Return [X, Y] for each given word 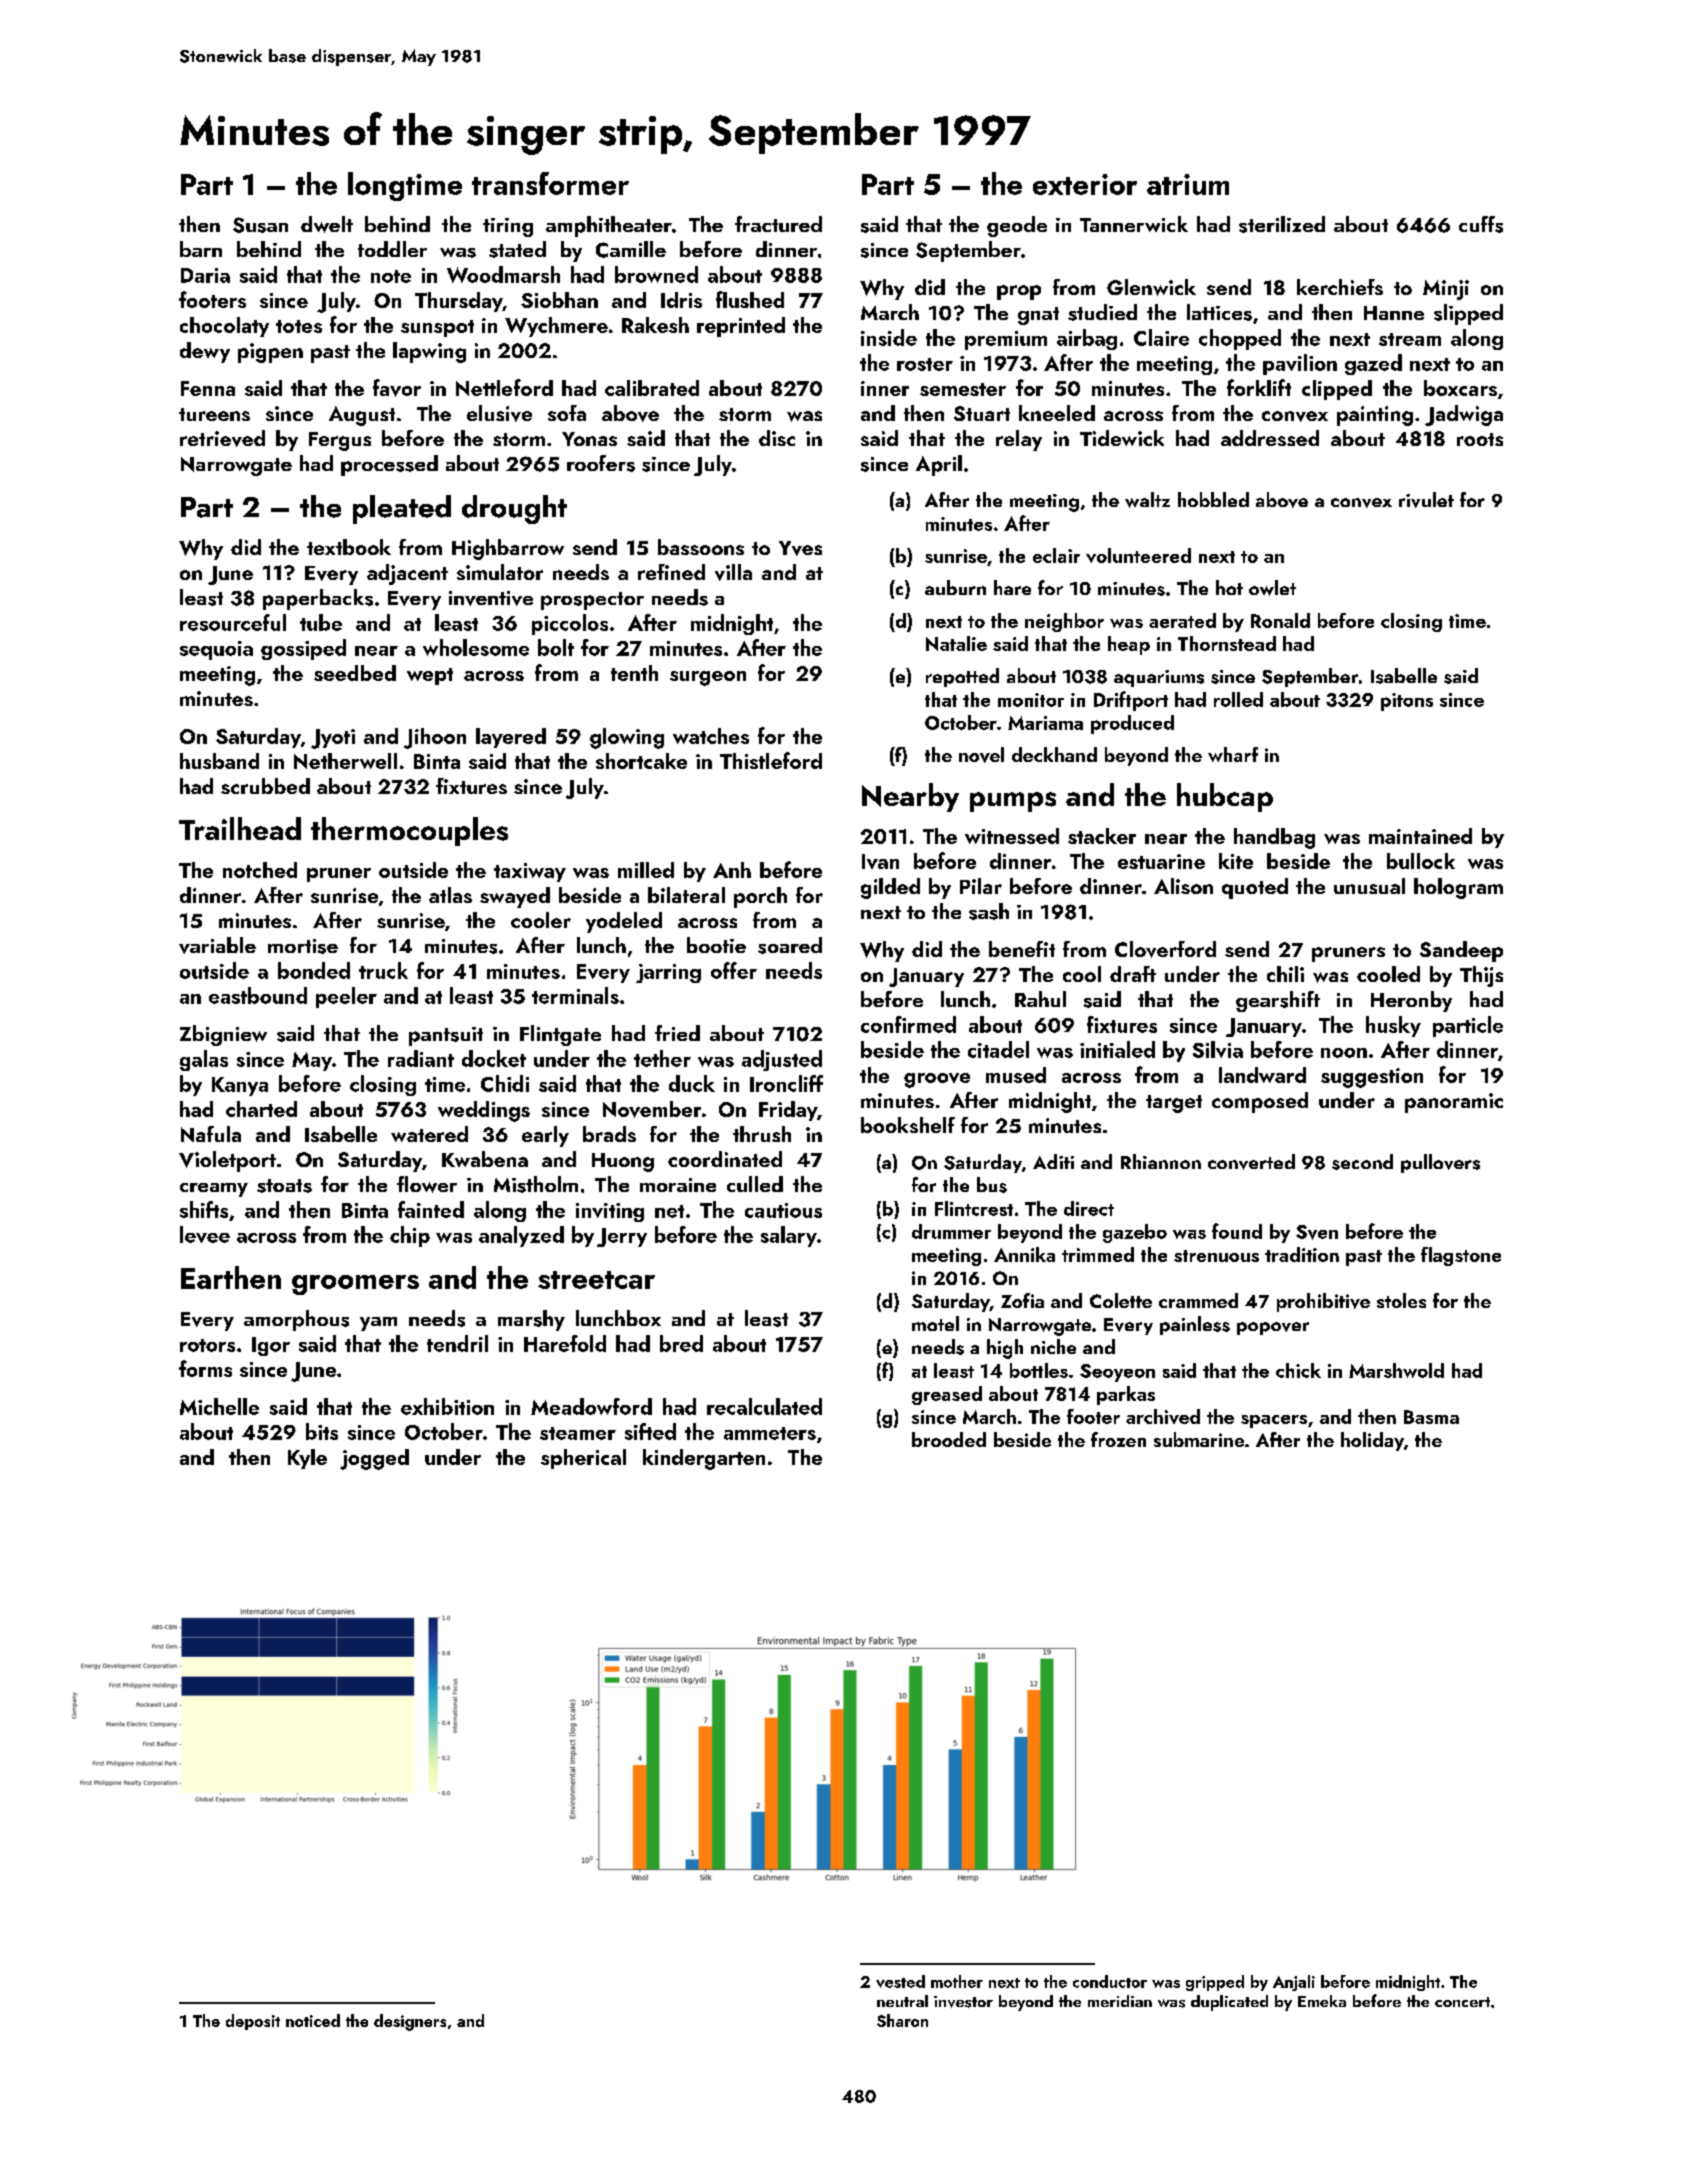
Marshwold [1396, 1370]
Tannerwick [1134, 224]
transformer [550, 183]
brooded [949, 1439]
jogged [374, 1459]
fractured [778, 224]
